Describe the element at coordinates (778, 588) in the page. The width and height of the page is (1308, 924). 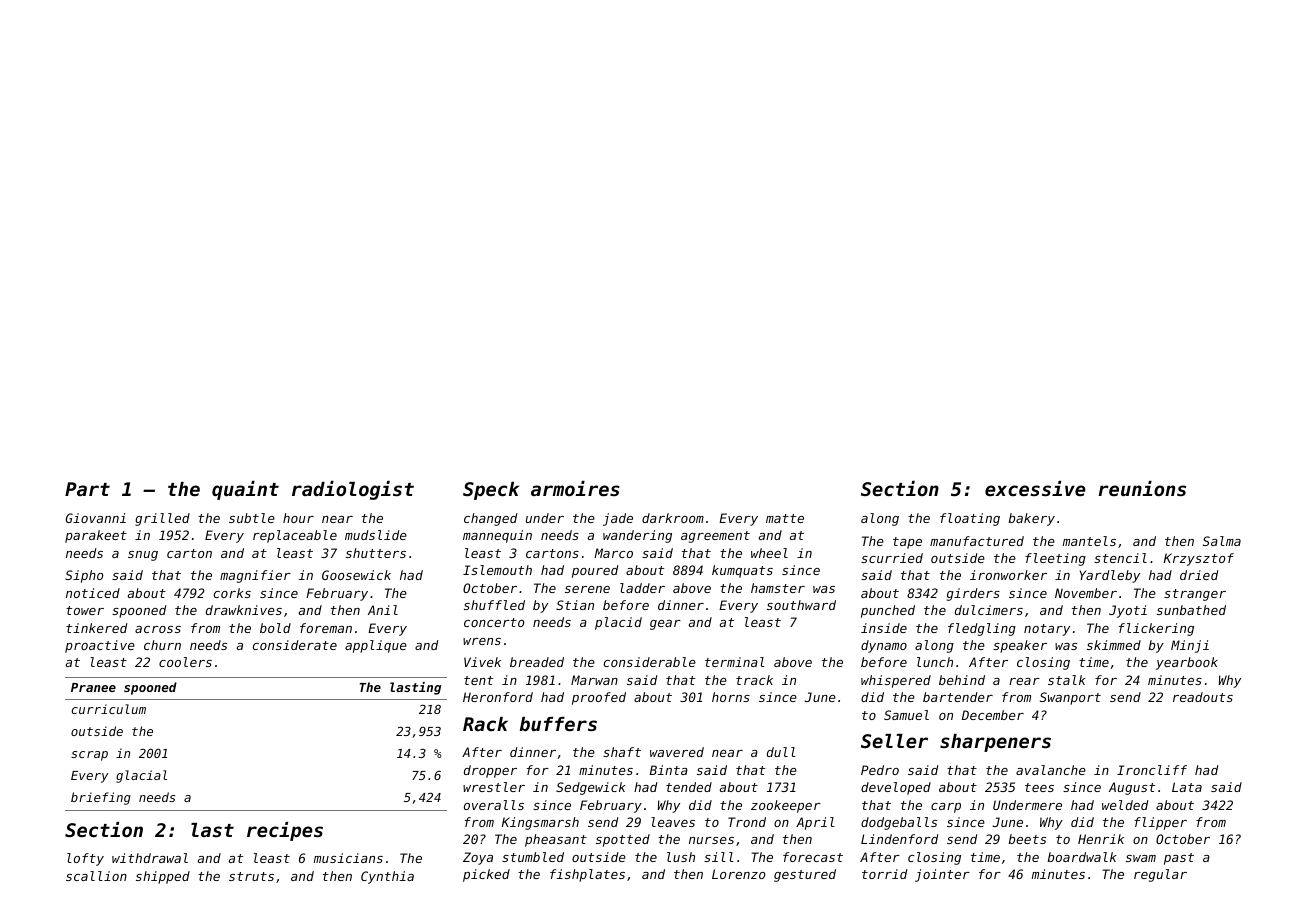
I see `hamster` at that location.
